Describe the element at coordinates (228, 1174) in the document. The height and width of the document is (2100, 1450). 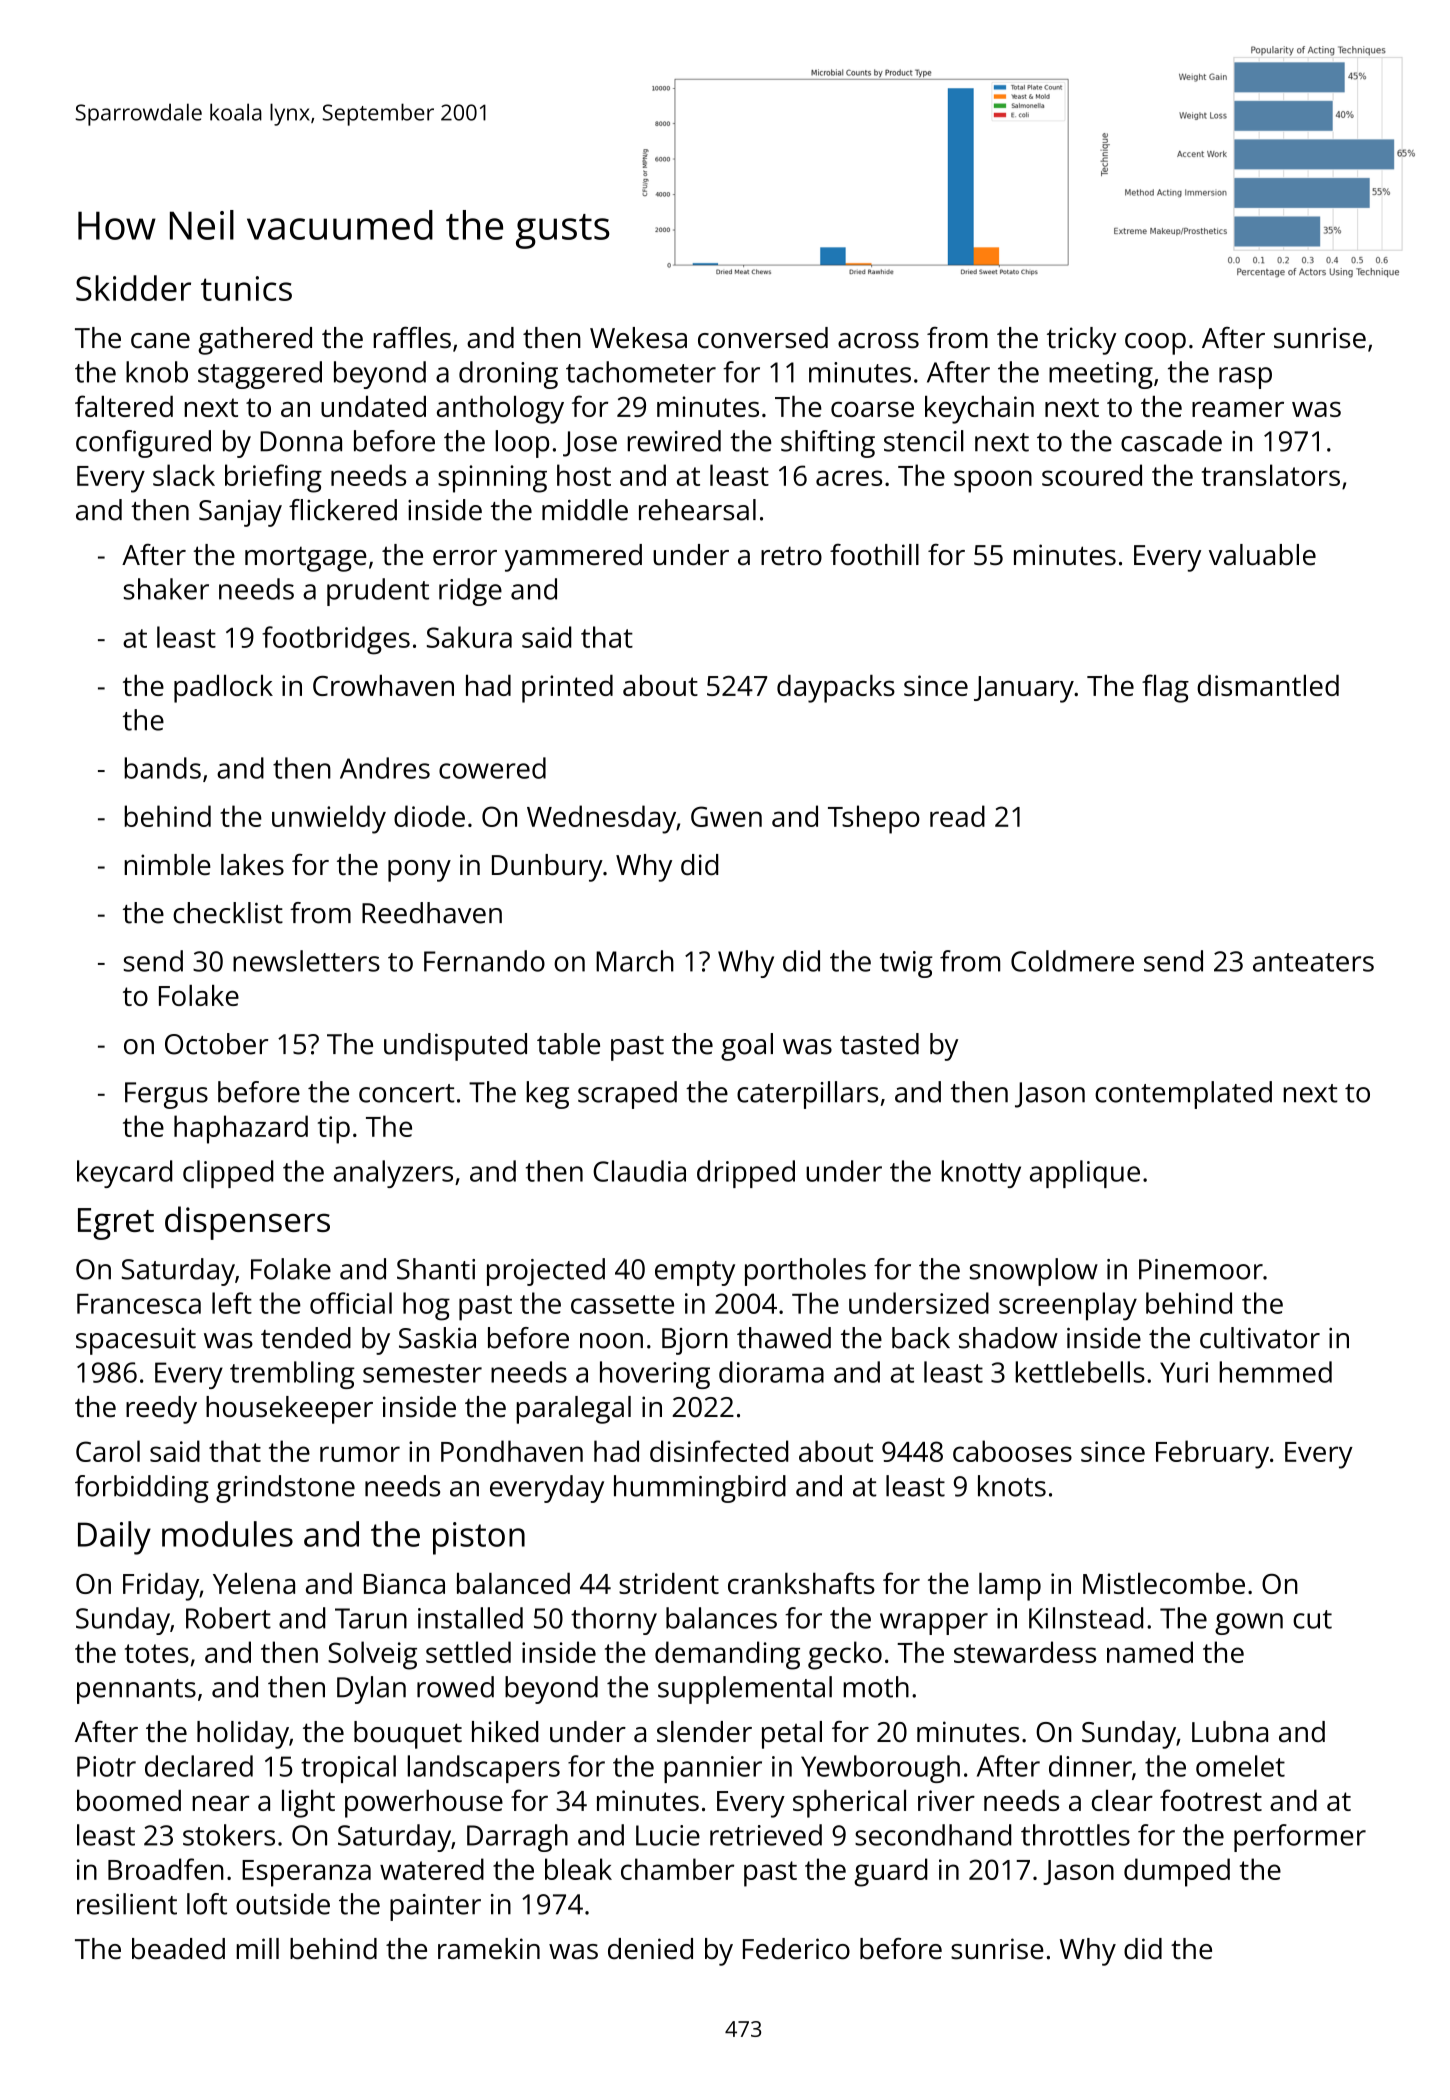
I see `clipped` at that location.
